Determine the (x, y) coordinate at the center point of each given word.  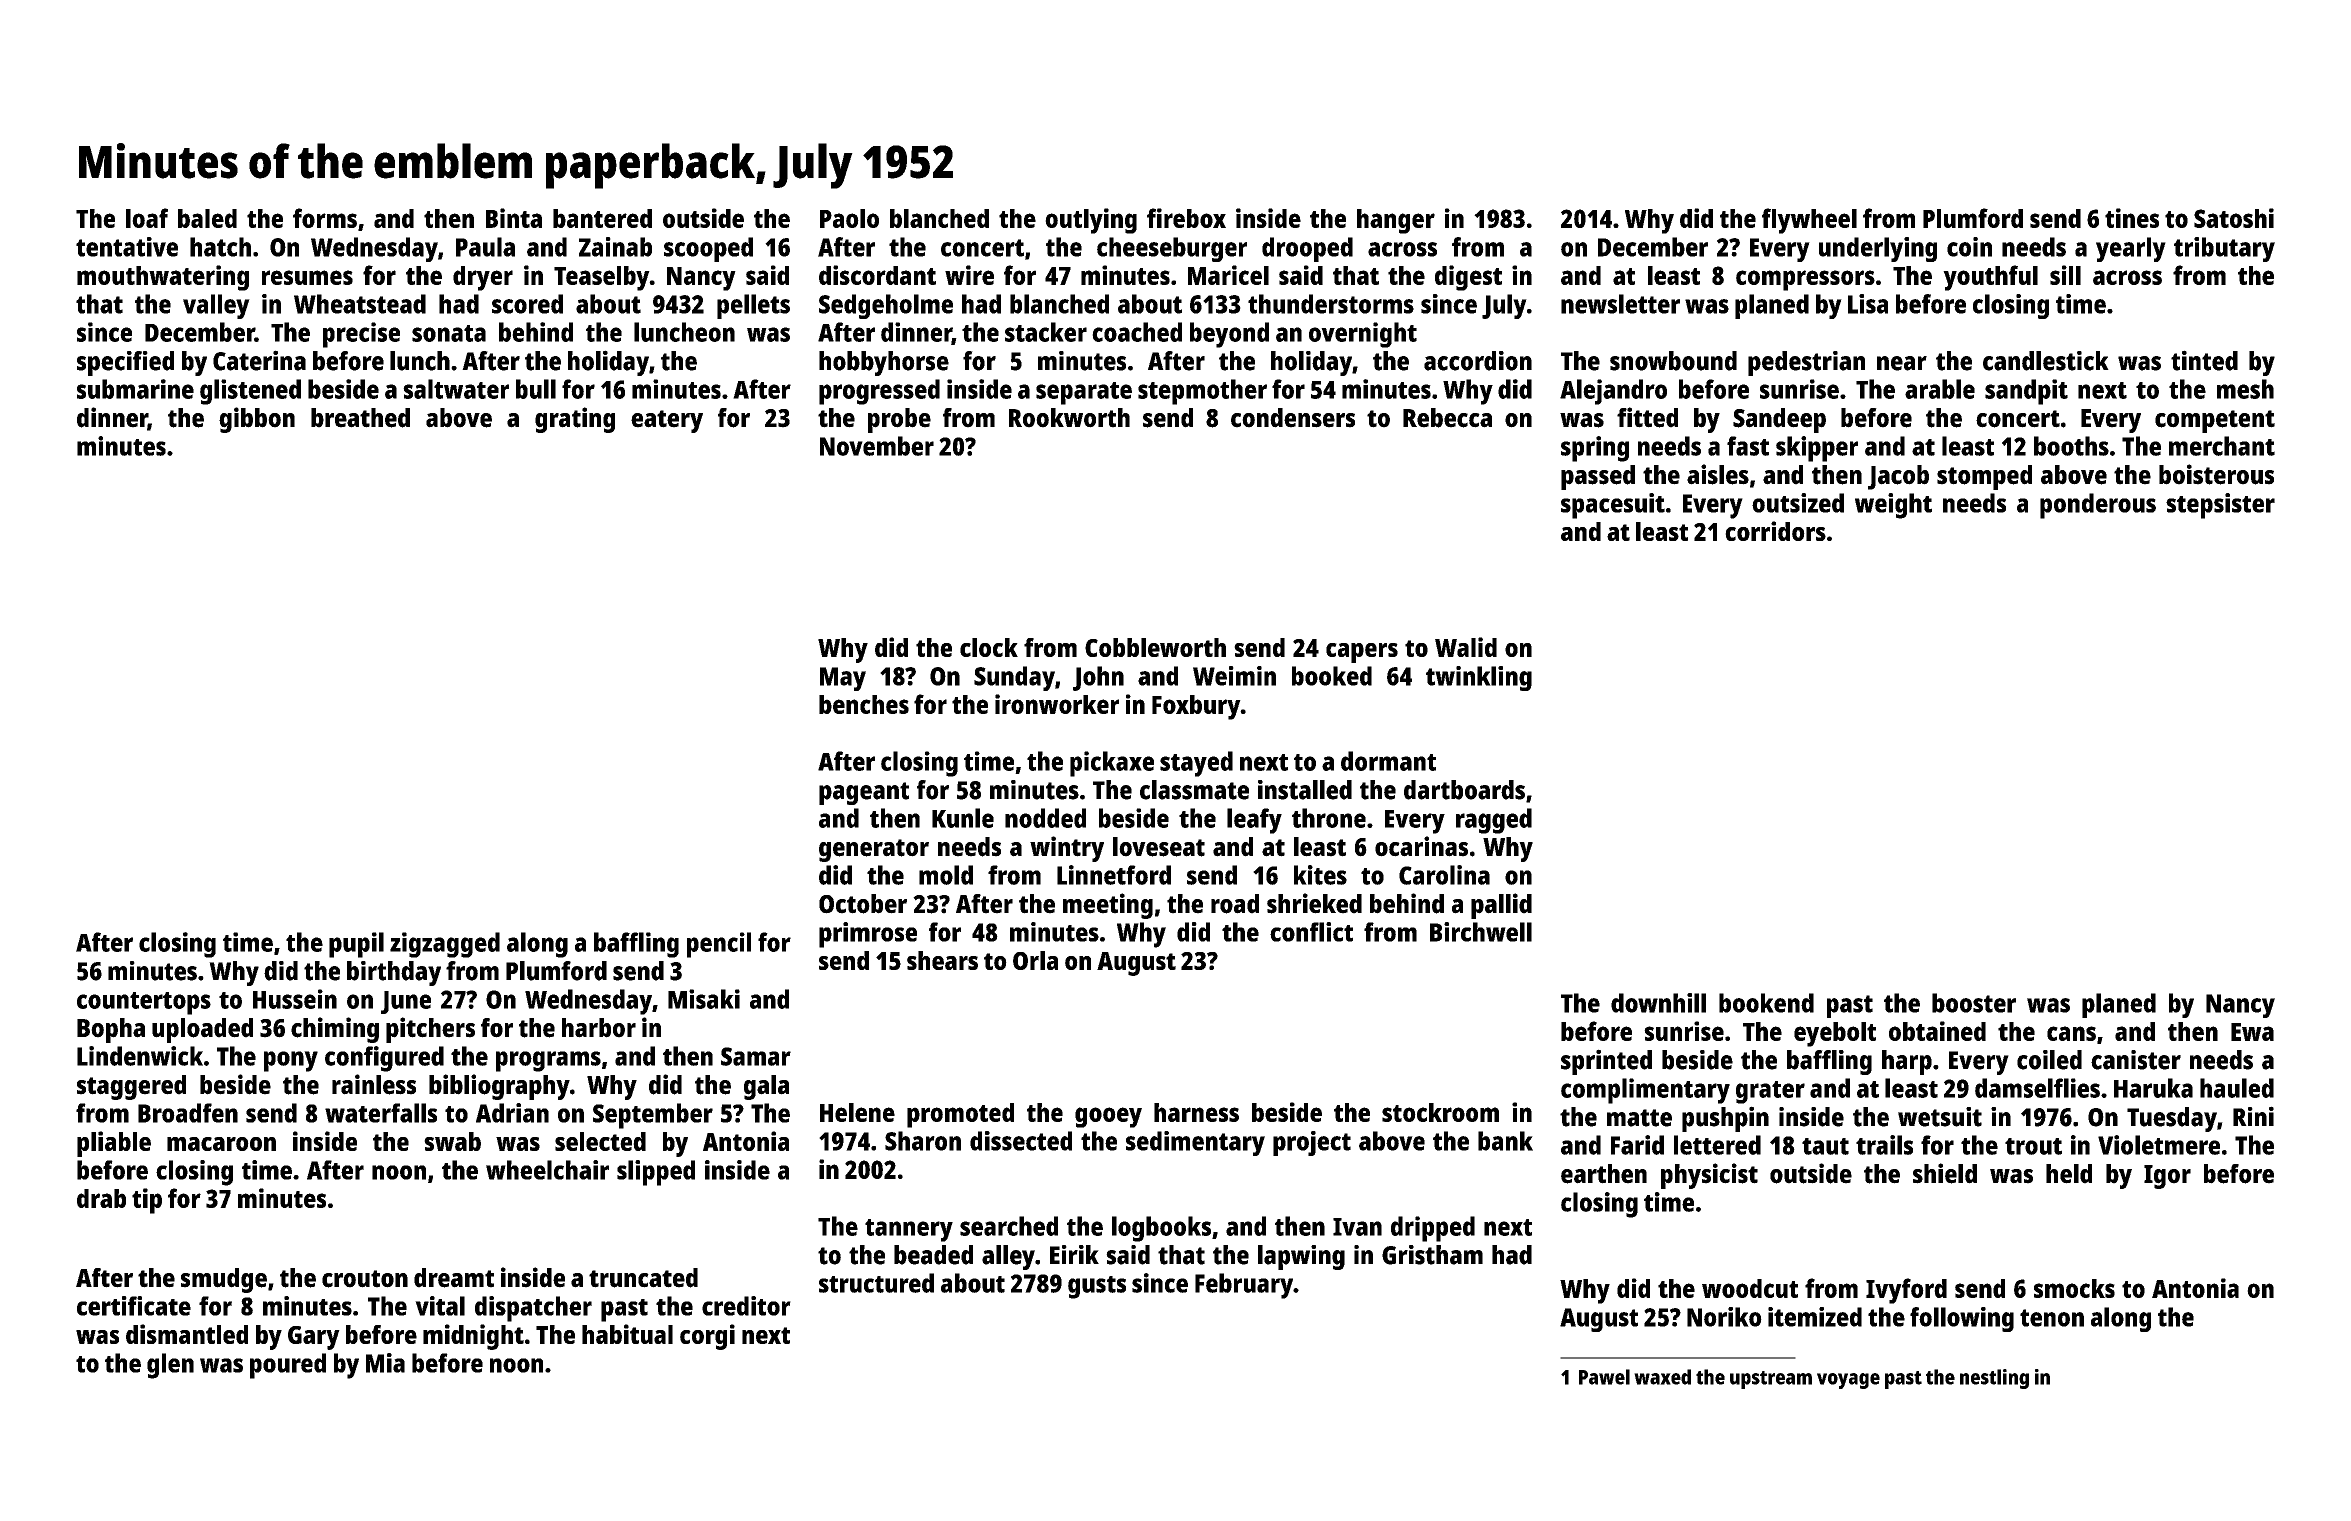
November (877, 446)
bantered (602, 218)
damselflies (2037, 1088)
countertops (144, 1003)
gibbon (257, 420)
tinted (2204, 360)
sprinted (1606, 1062)
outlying (1091, 221)
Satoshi (2234, 218)
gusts (1097, 1287)
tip (147, 1201)
